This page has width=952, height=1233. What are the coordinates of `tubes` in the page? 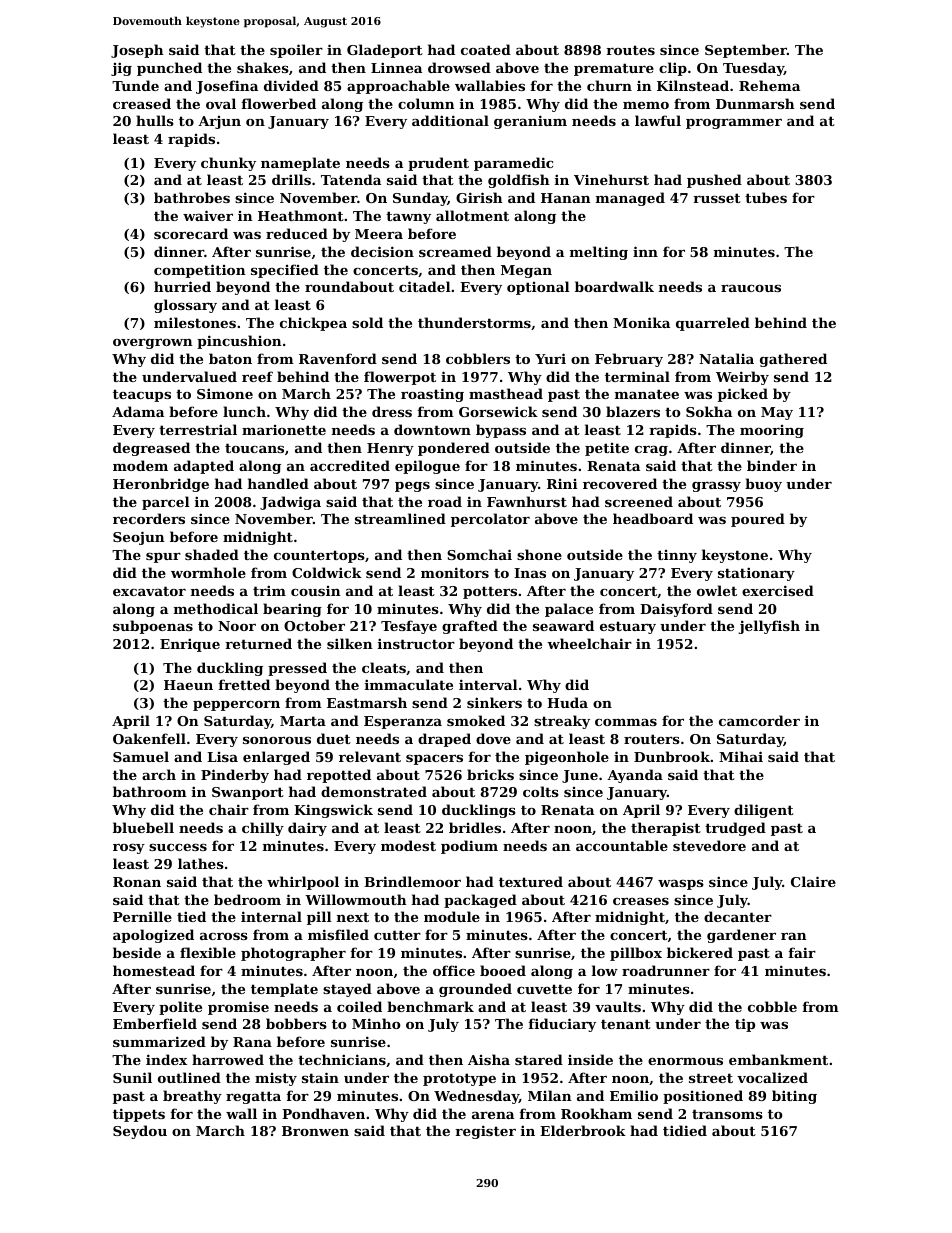 It's located at (766, 197).
